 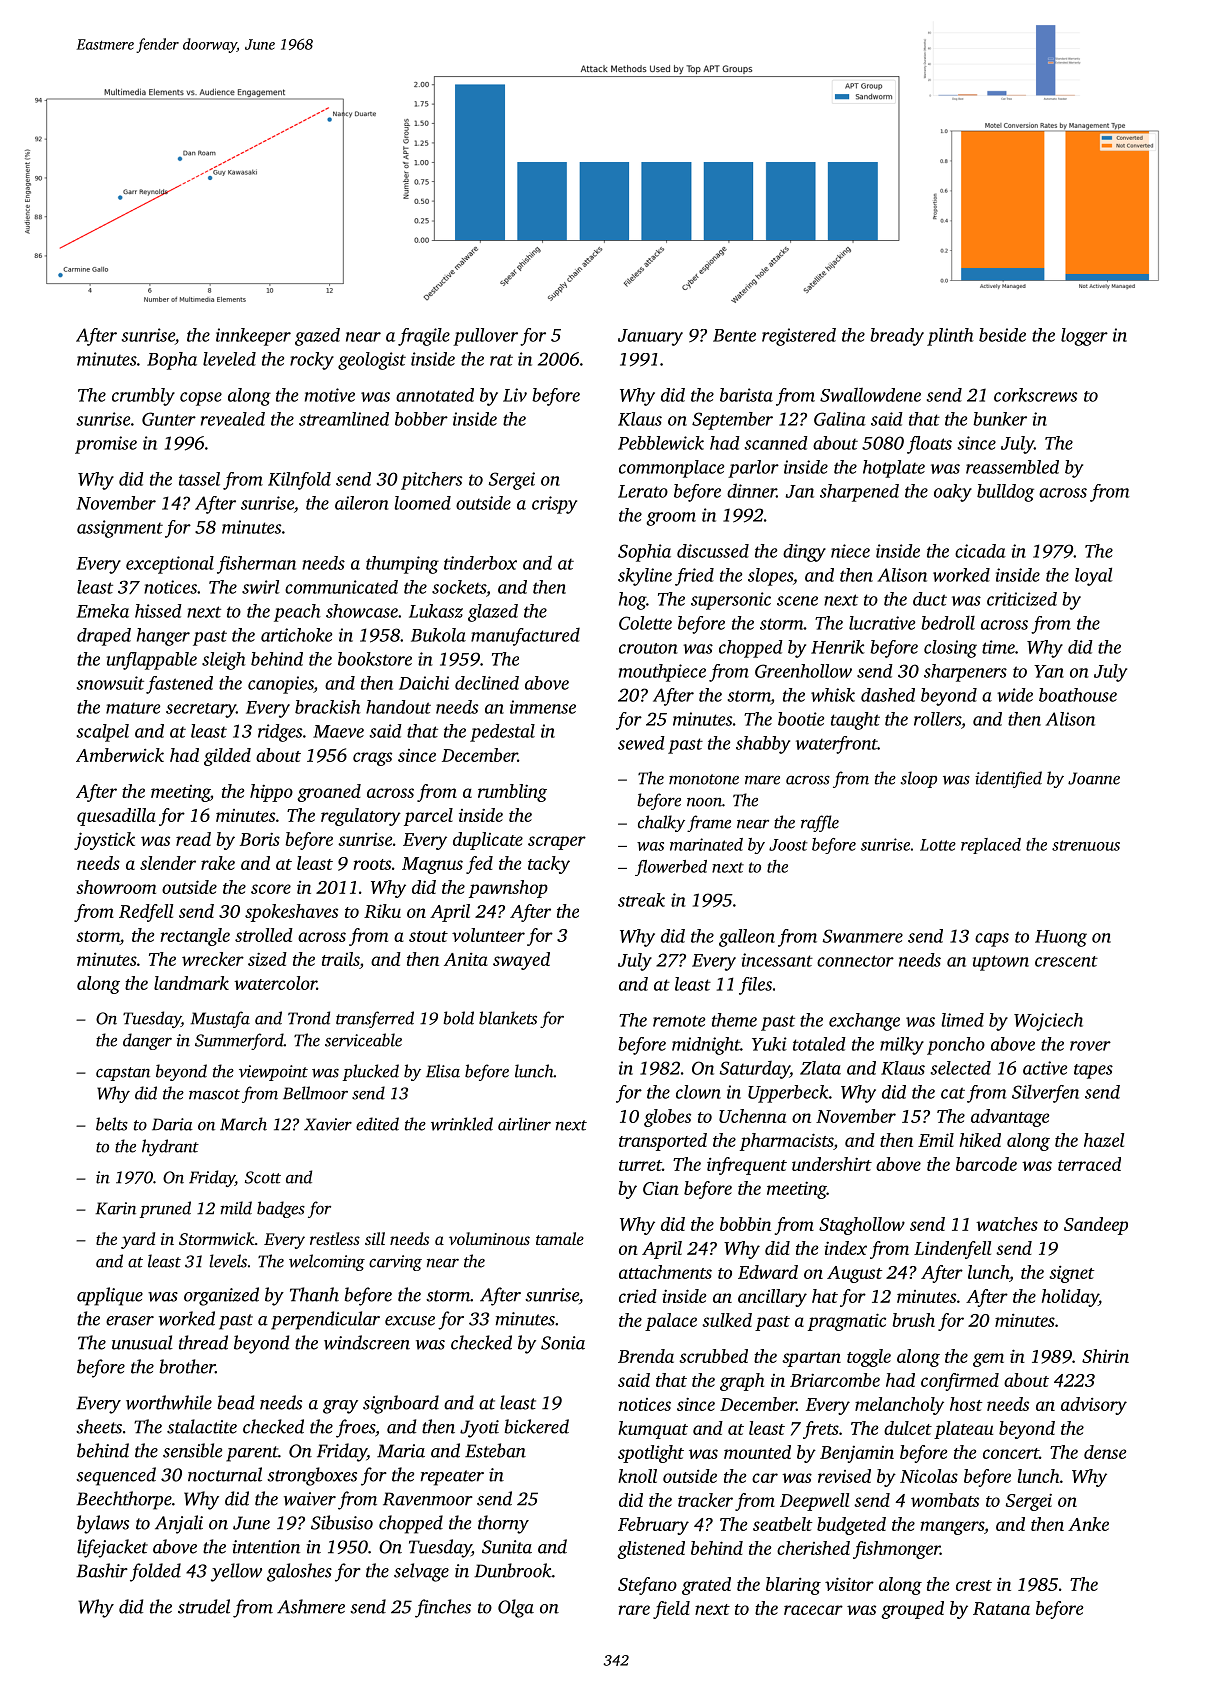 What do you see at coordinates (752, 490) in the screenshot?
I see `dinner` at bounding box center [752, 490].
